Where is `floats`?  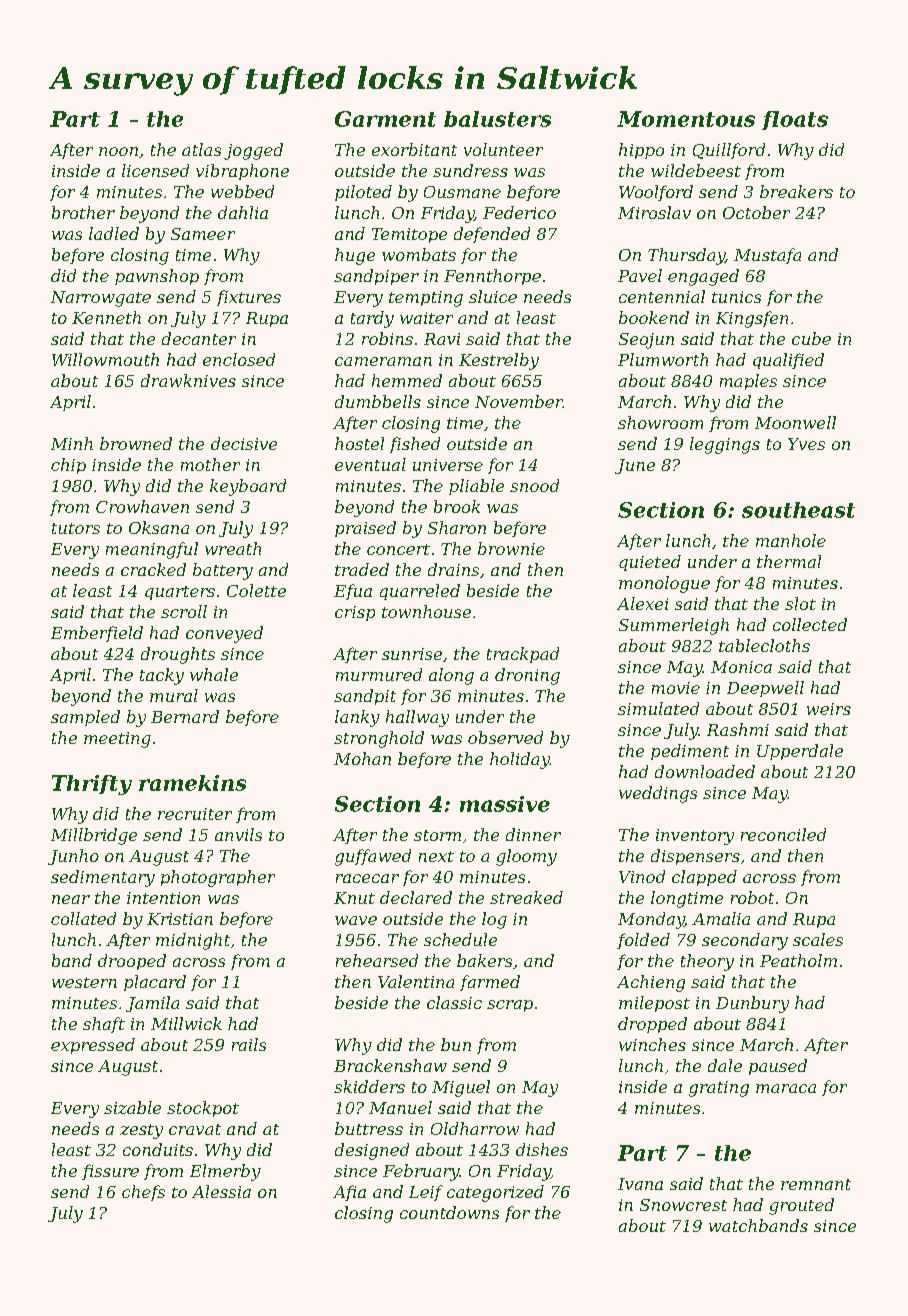
floats is located at coordinates (795, 120).
